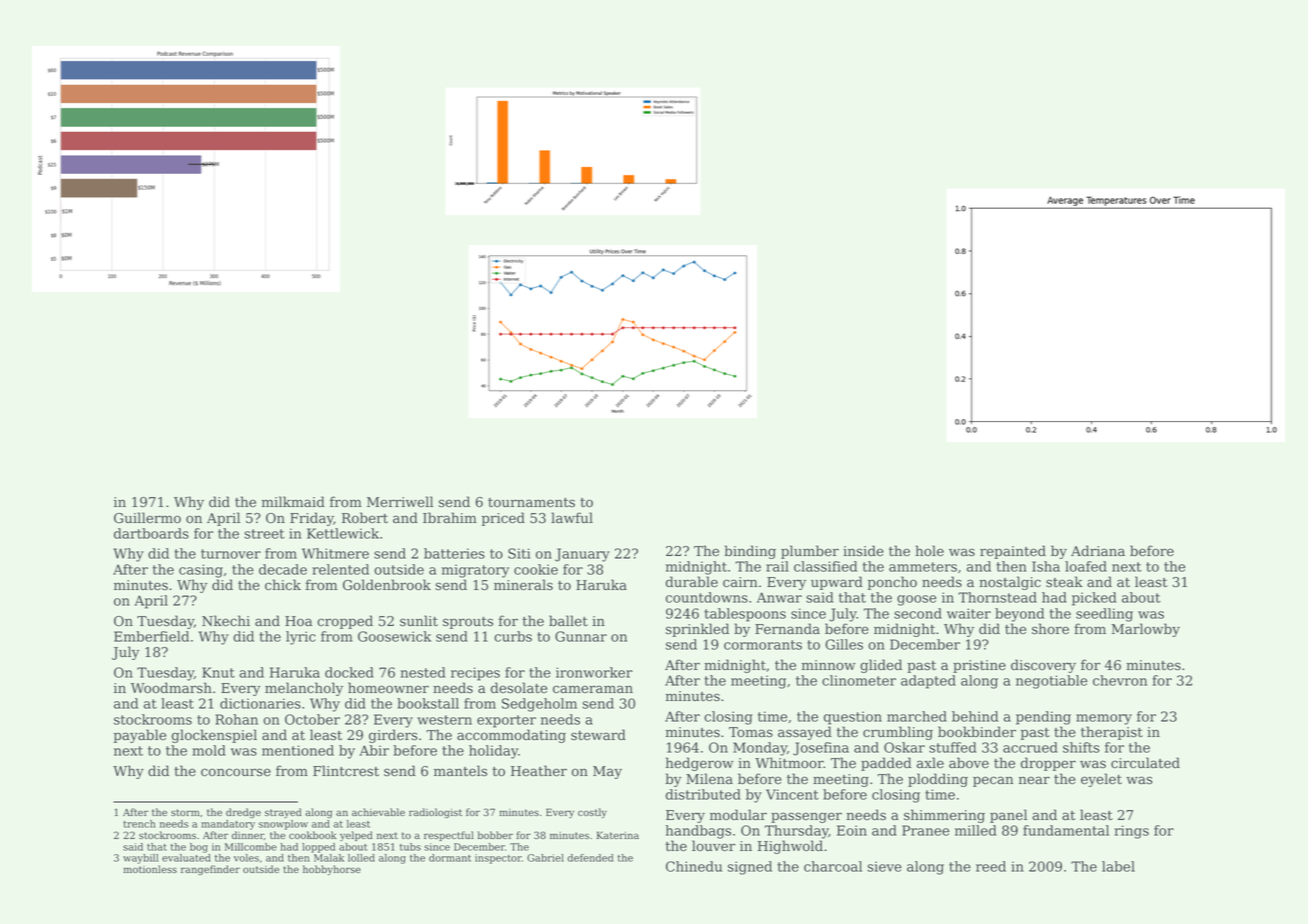 The image size is (1308, 924). What do you see at coordinates (400, 502) in the page?
I see `Merriwell` at bounding box center [400, 502].
